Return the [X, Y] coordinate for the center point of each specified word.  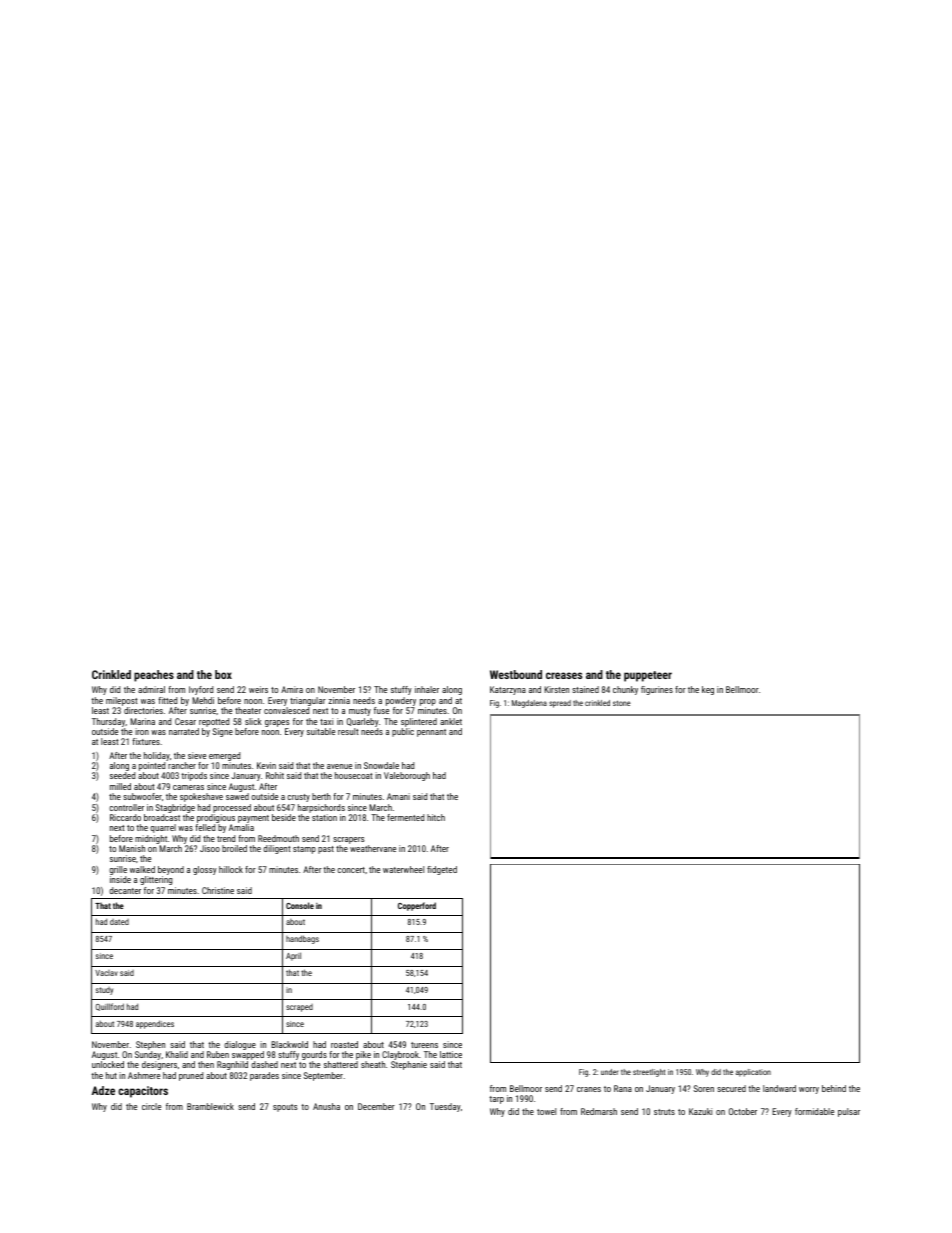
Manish [132, 848]
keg [708, 690]
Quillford [109, 1007]
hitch [436, 817]
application [753, 1073]
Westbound [516, 674]
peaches [154, 676]
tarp [496, 1100]
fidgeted [442, 870]
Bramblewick [210, 1106]
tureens [424, 1045]
